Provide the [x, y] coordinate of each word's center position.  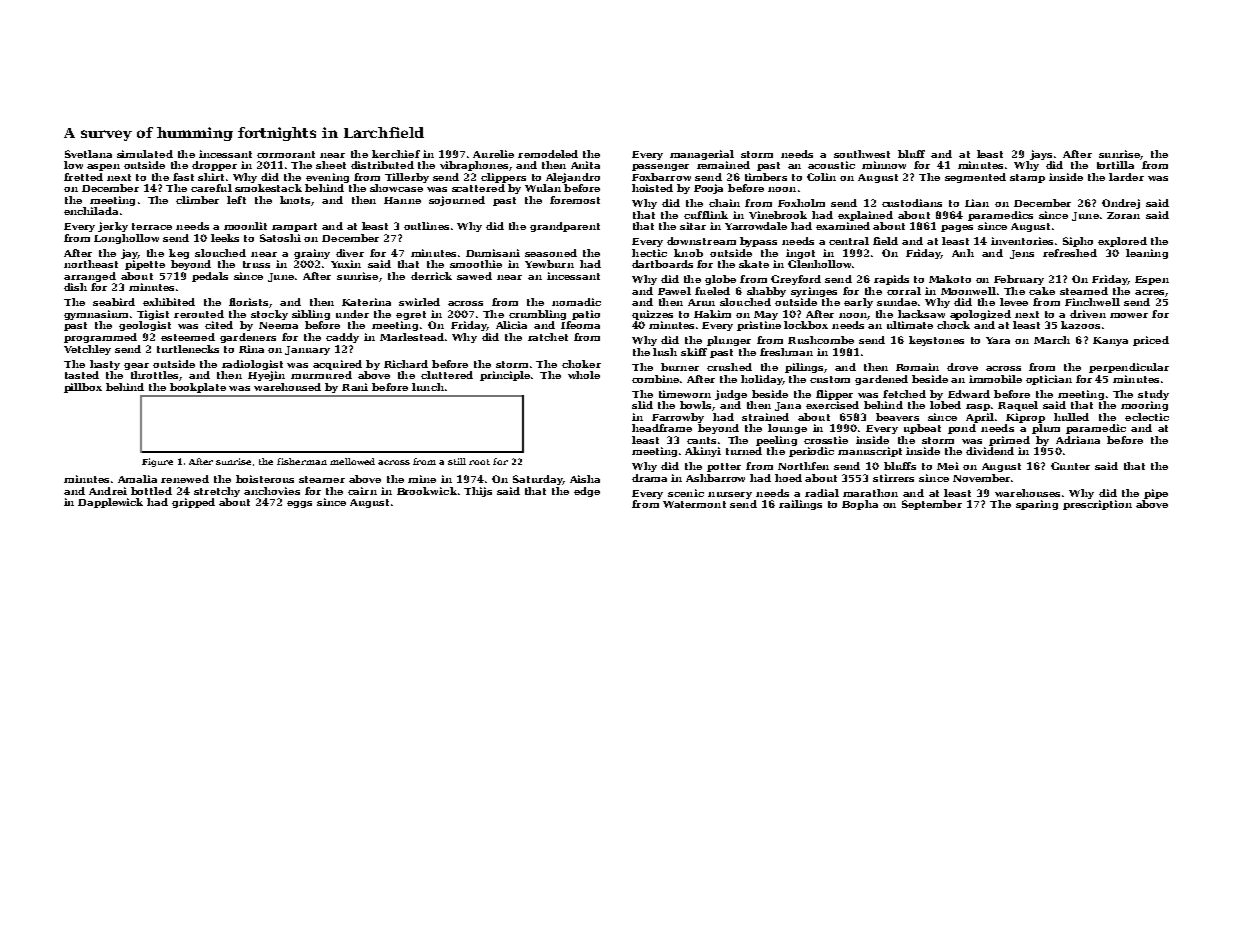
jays [1041, 155]
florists [248, 302]
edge [587, 492]
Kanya [1110, 341]
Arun [701, 302]
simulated [145, 154]
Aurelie [493, 154]
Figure [157, 462]
